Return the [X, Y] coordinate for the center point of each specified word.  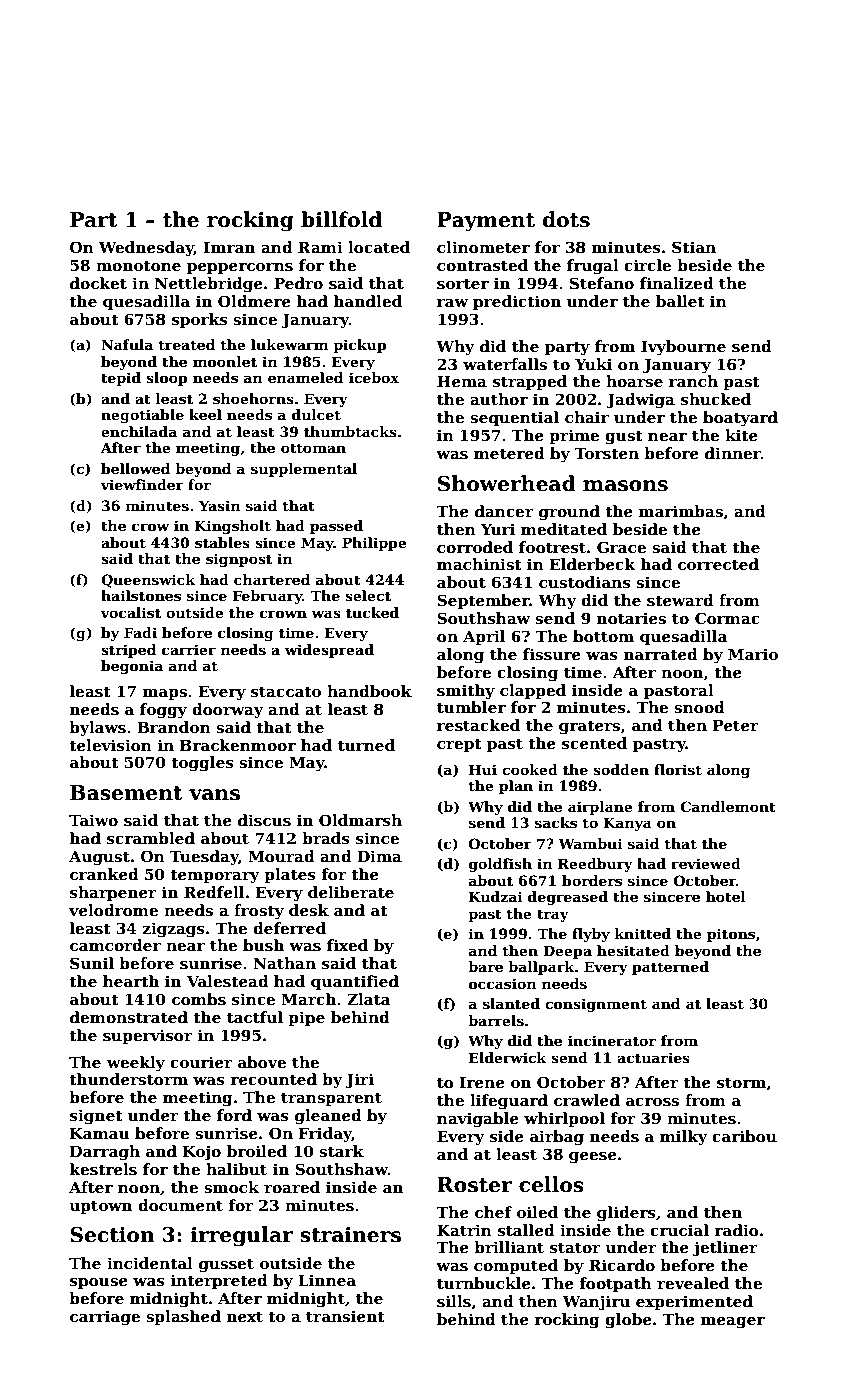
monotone [138, 265]
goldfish [500, 865]
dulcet [316, 414]
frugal [593, 267]
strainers [350, 1235]
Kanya [627, 824]
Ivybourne [683, 348]
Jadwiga [640, 401]
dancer [504, 511]
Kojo [202, 1153]
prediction [517, 302]
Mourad [281, 856]
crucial [679, 1230]
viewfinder [142, 484]
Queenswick [148, 581]
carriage [105, 1318]
